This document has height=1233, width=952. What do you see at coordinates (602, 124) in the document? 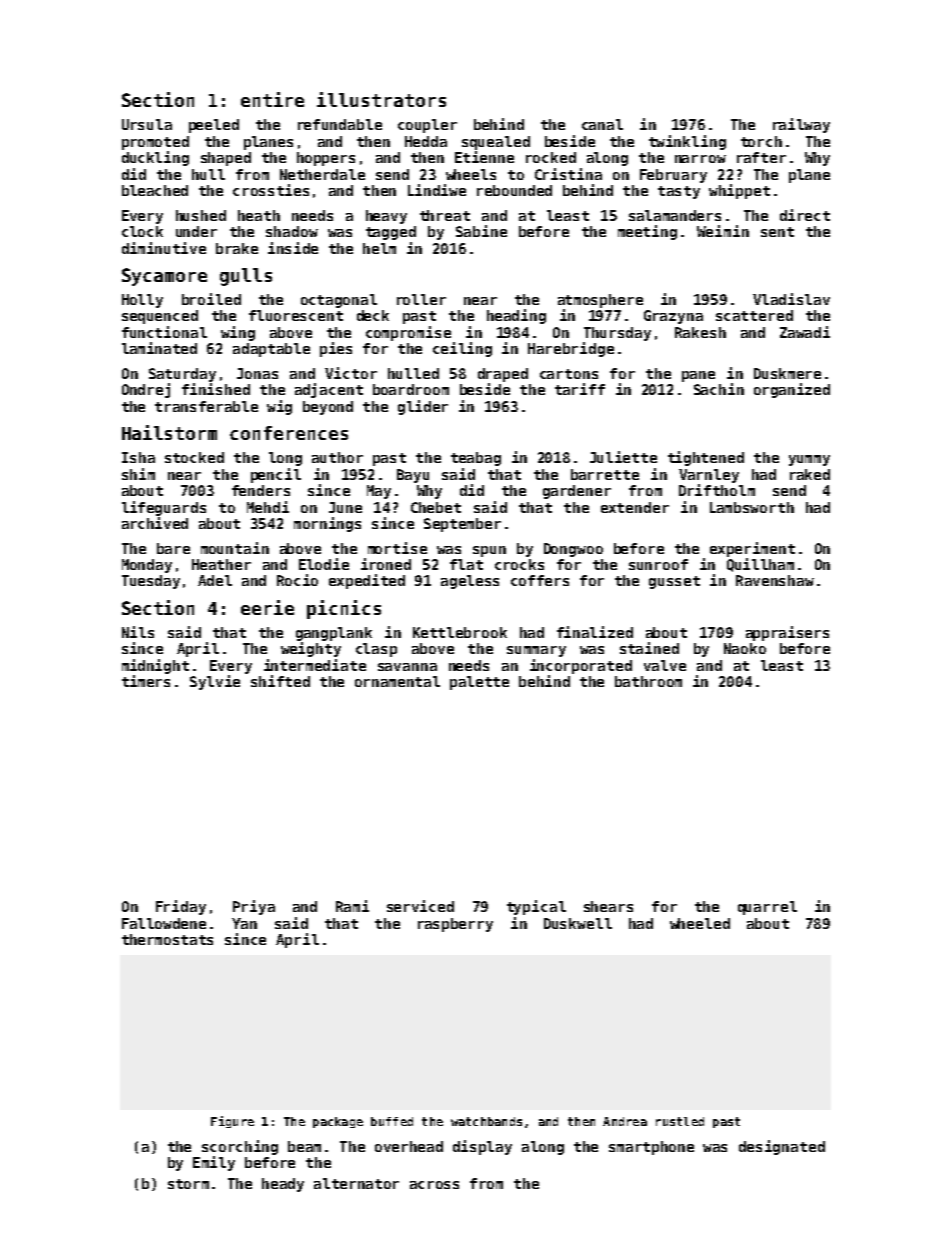
I see `canal` at bounding box center [602, 124].
